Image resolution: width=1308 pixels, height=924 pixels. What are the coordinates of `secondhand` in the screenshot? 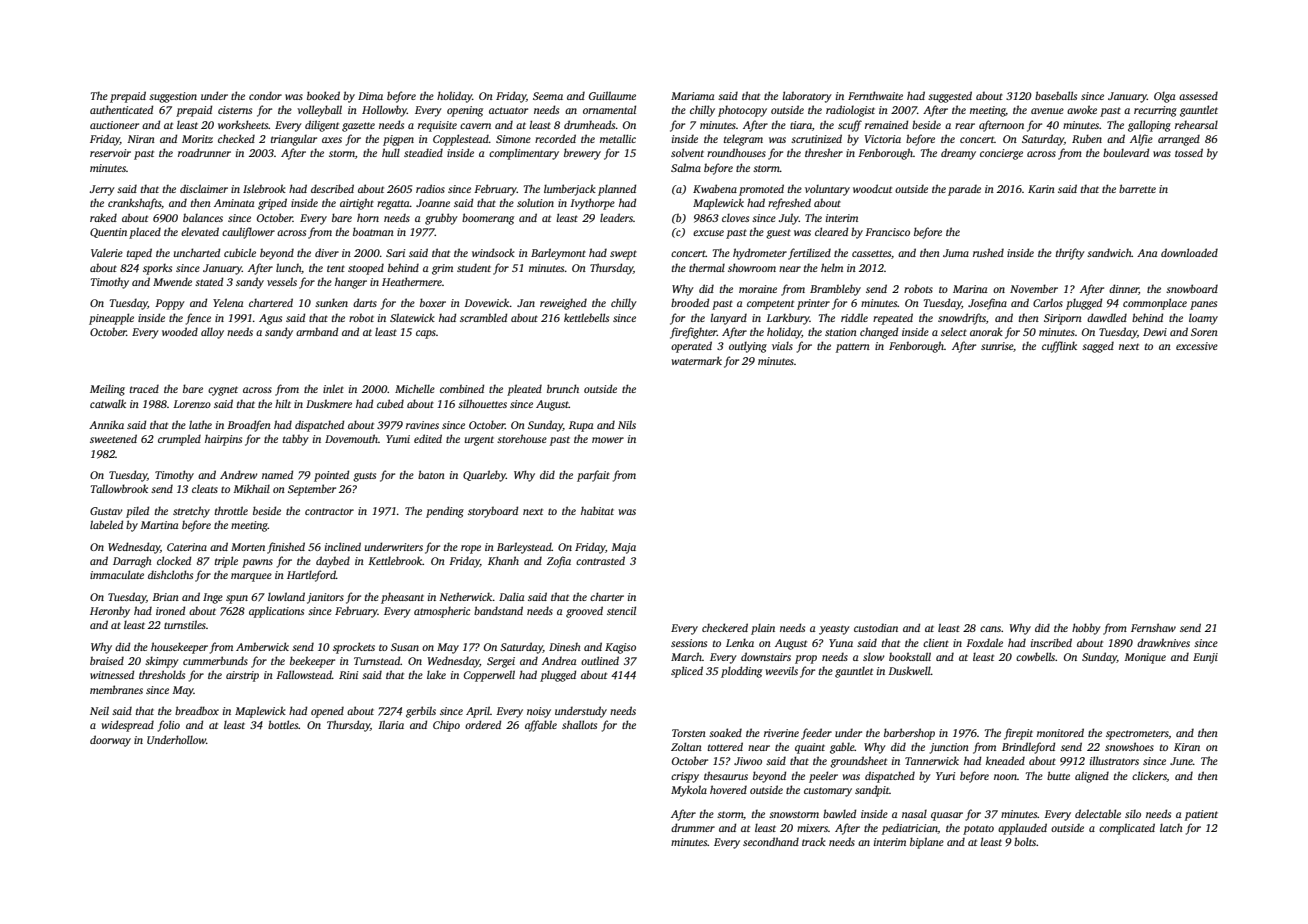 It's located at (771, 841).
